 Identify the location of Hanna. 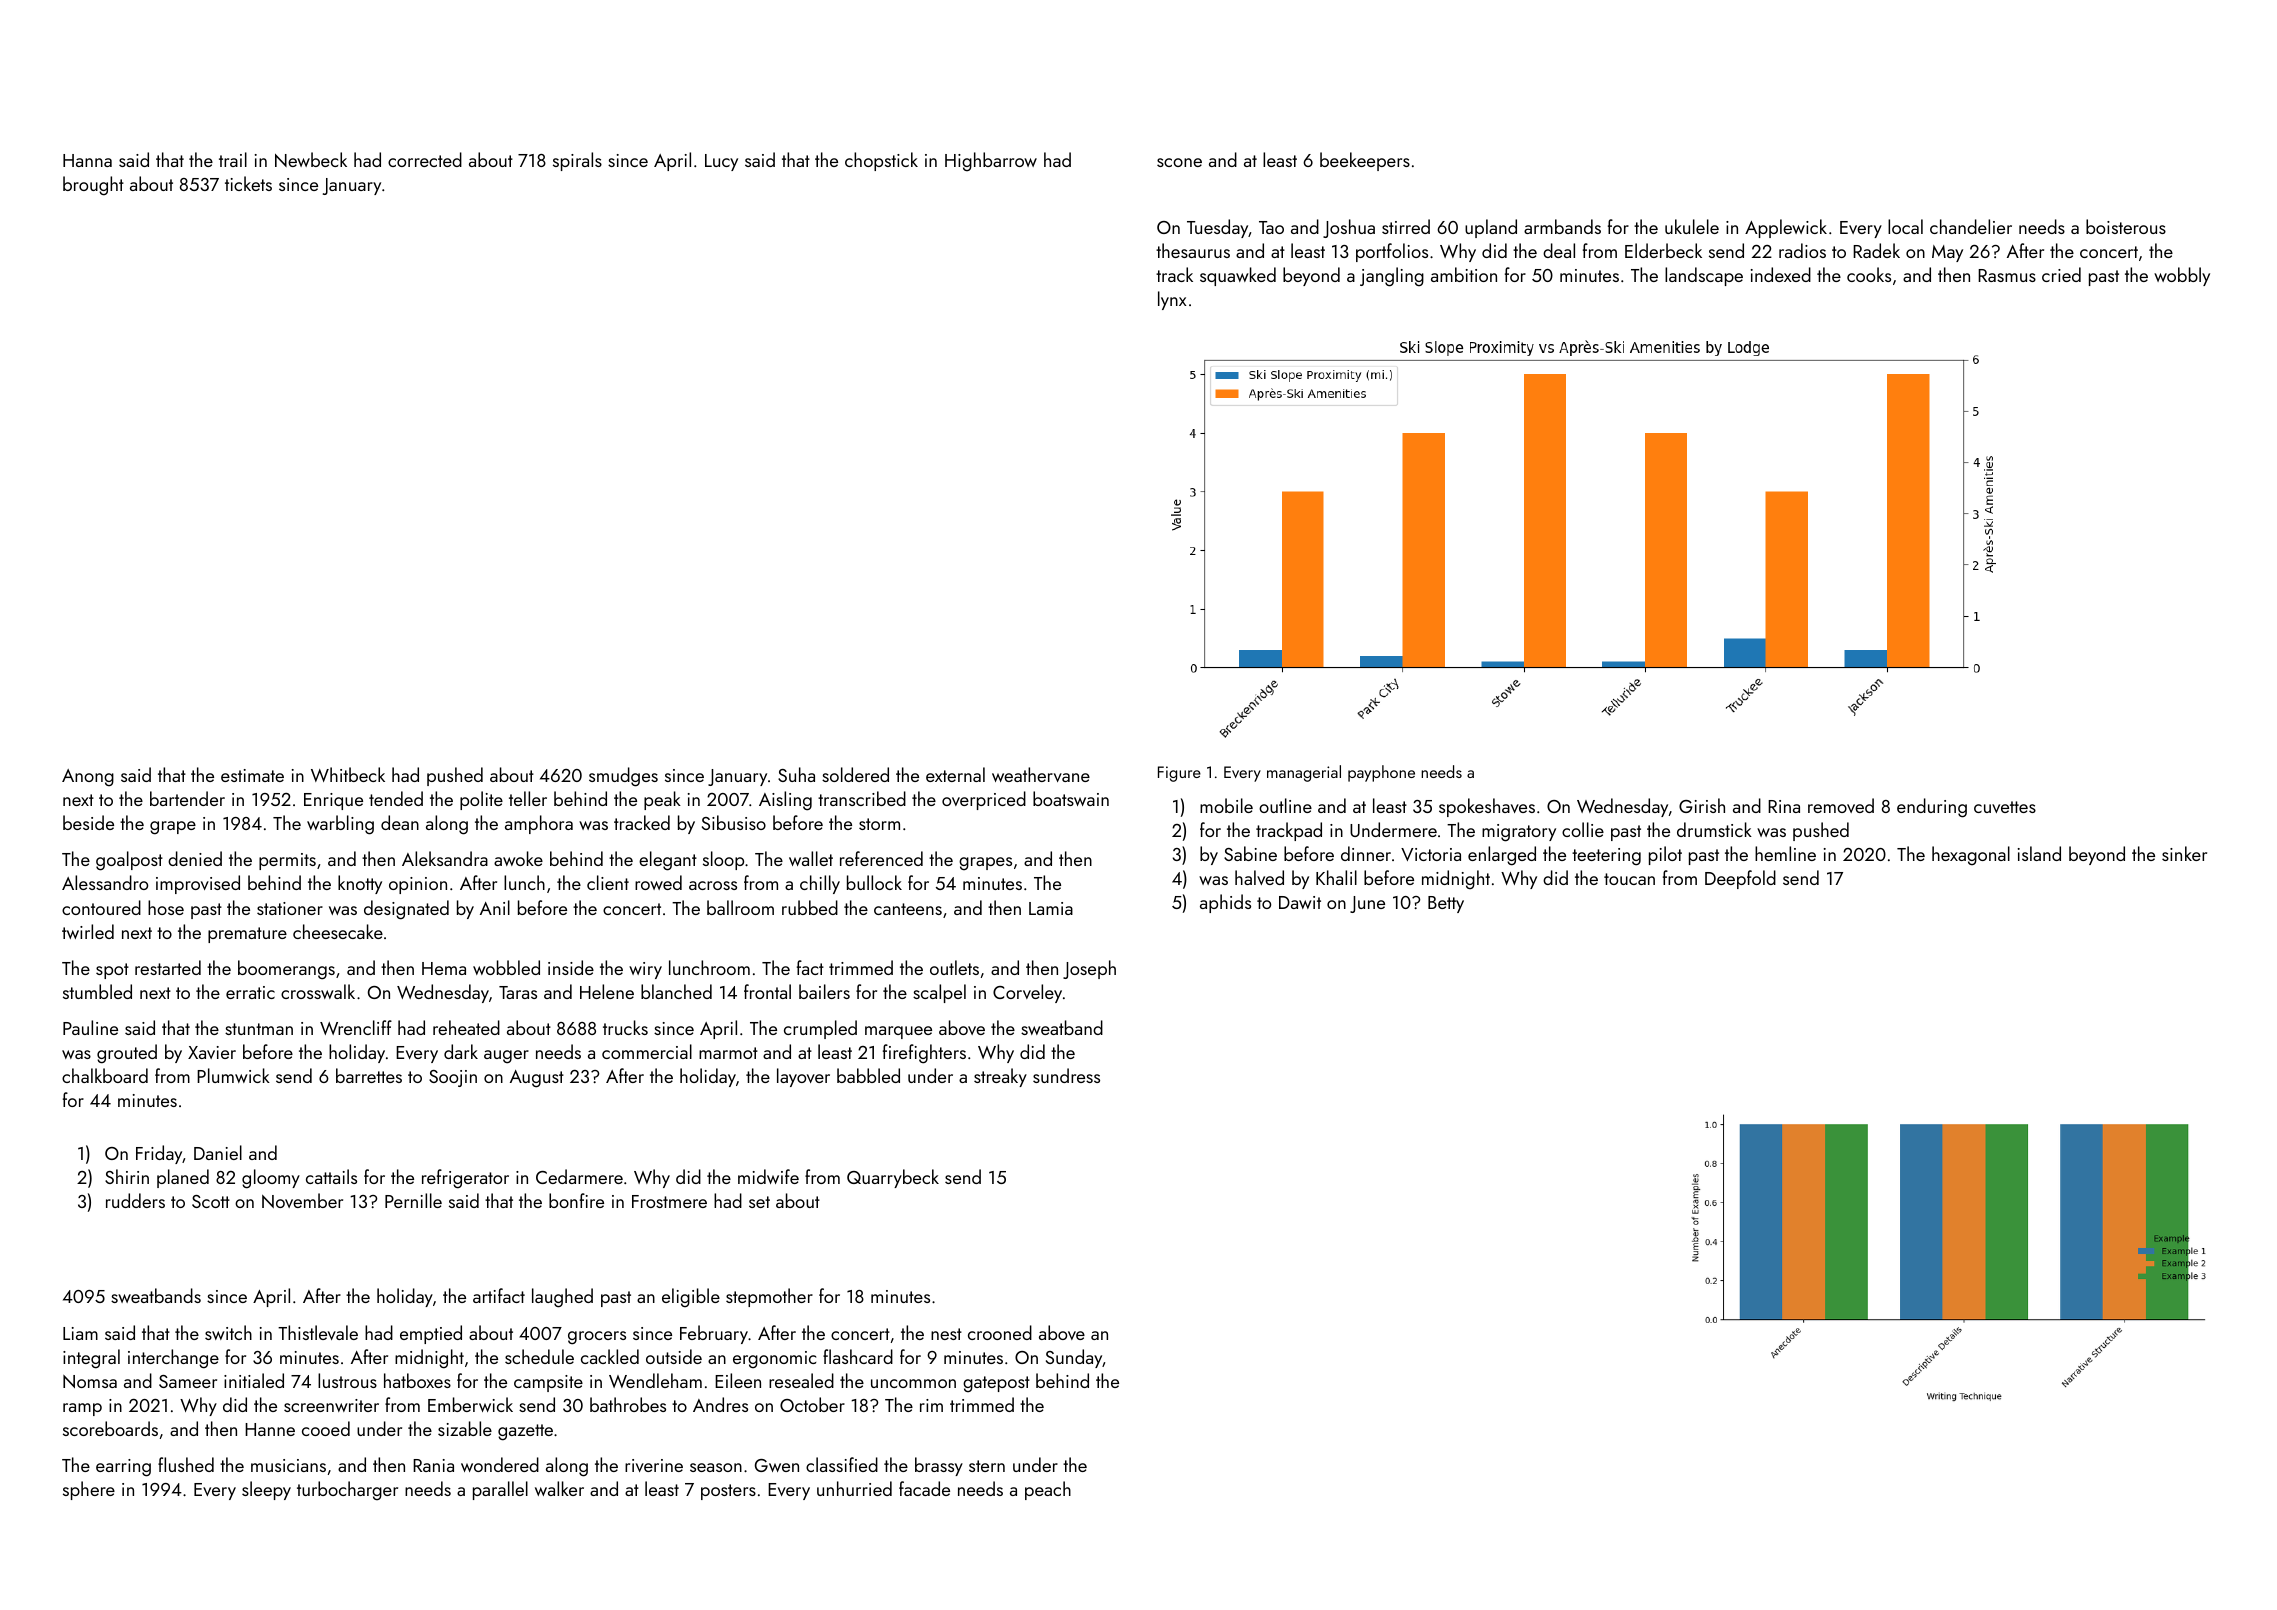
(87, 160).
